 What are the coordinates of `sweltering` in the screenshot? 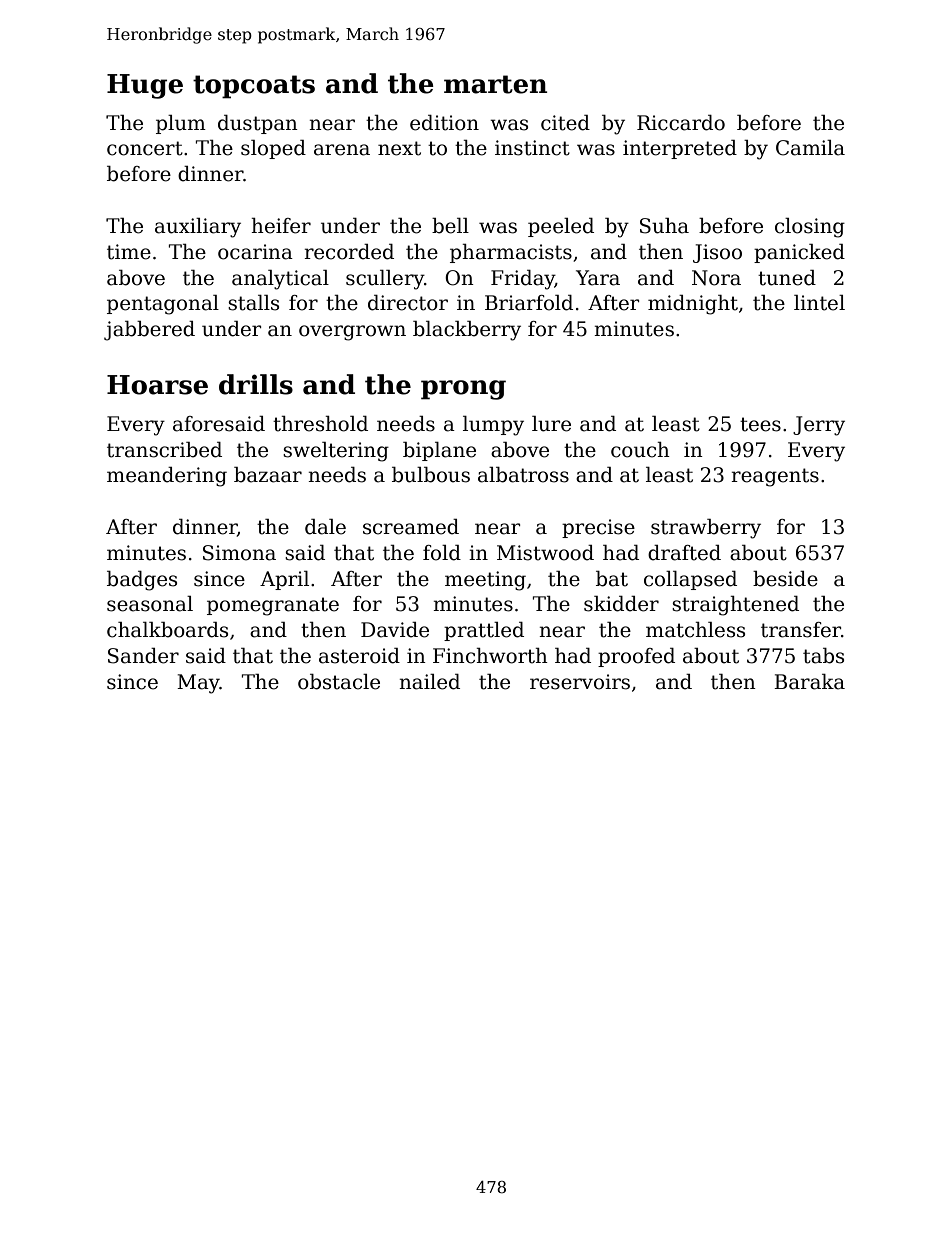 It's located at (336, 452).
